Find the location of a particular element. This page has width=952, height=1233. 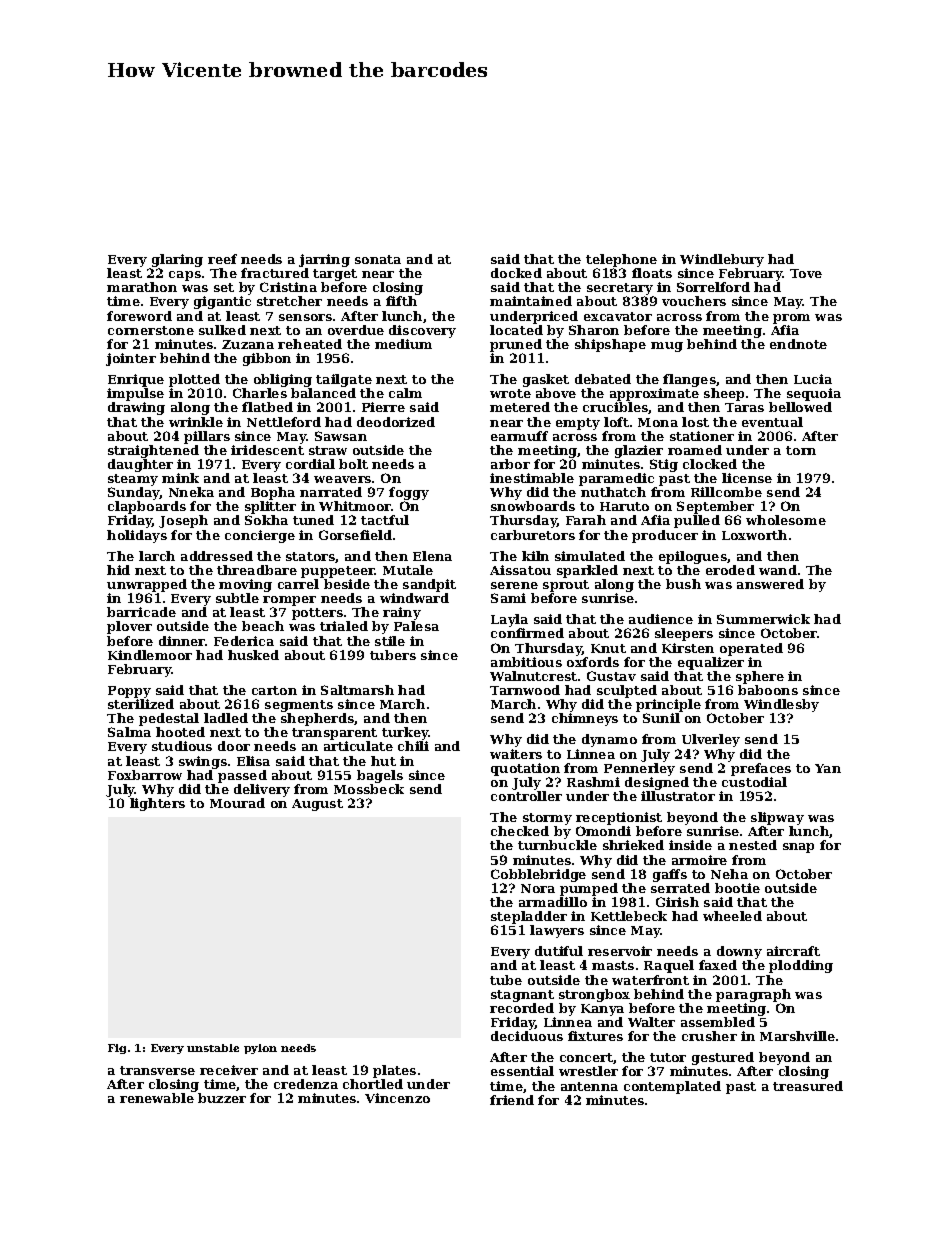

serrated is located at coordinates (680, 888).
